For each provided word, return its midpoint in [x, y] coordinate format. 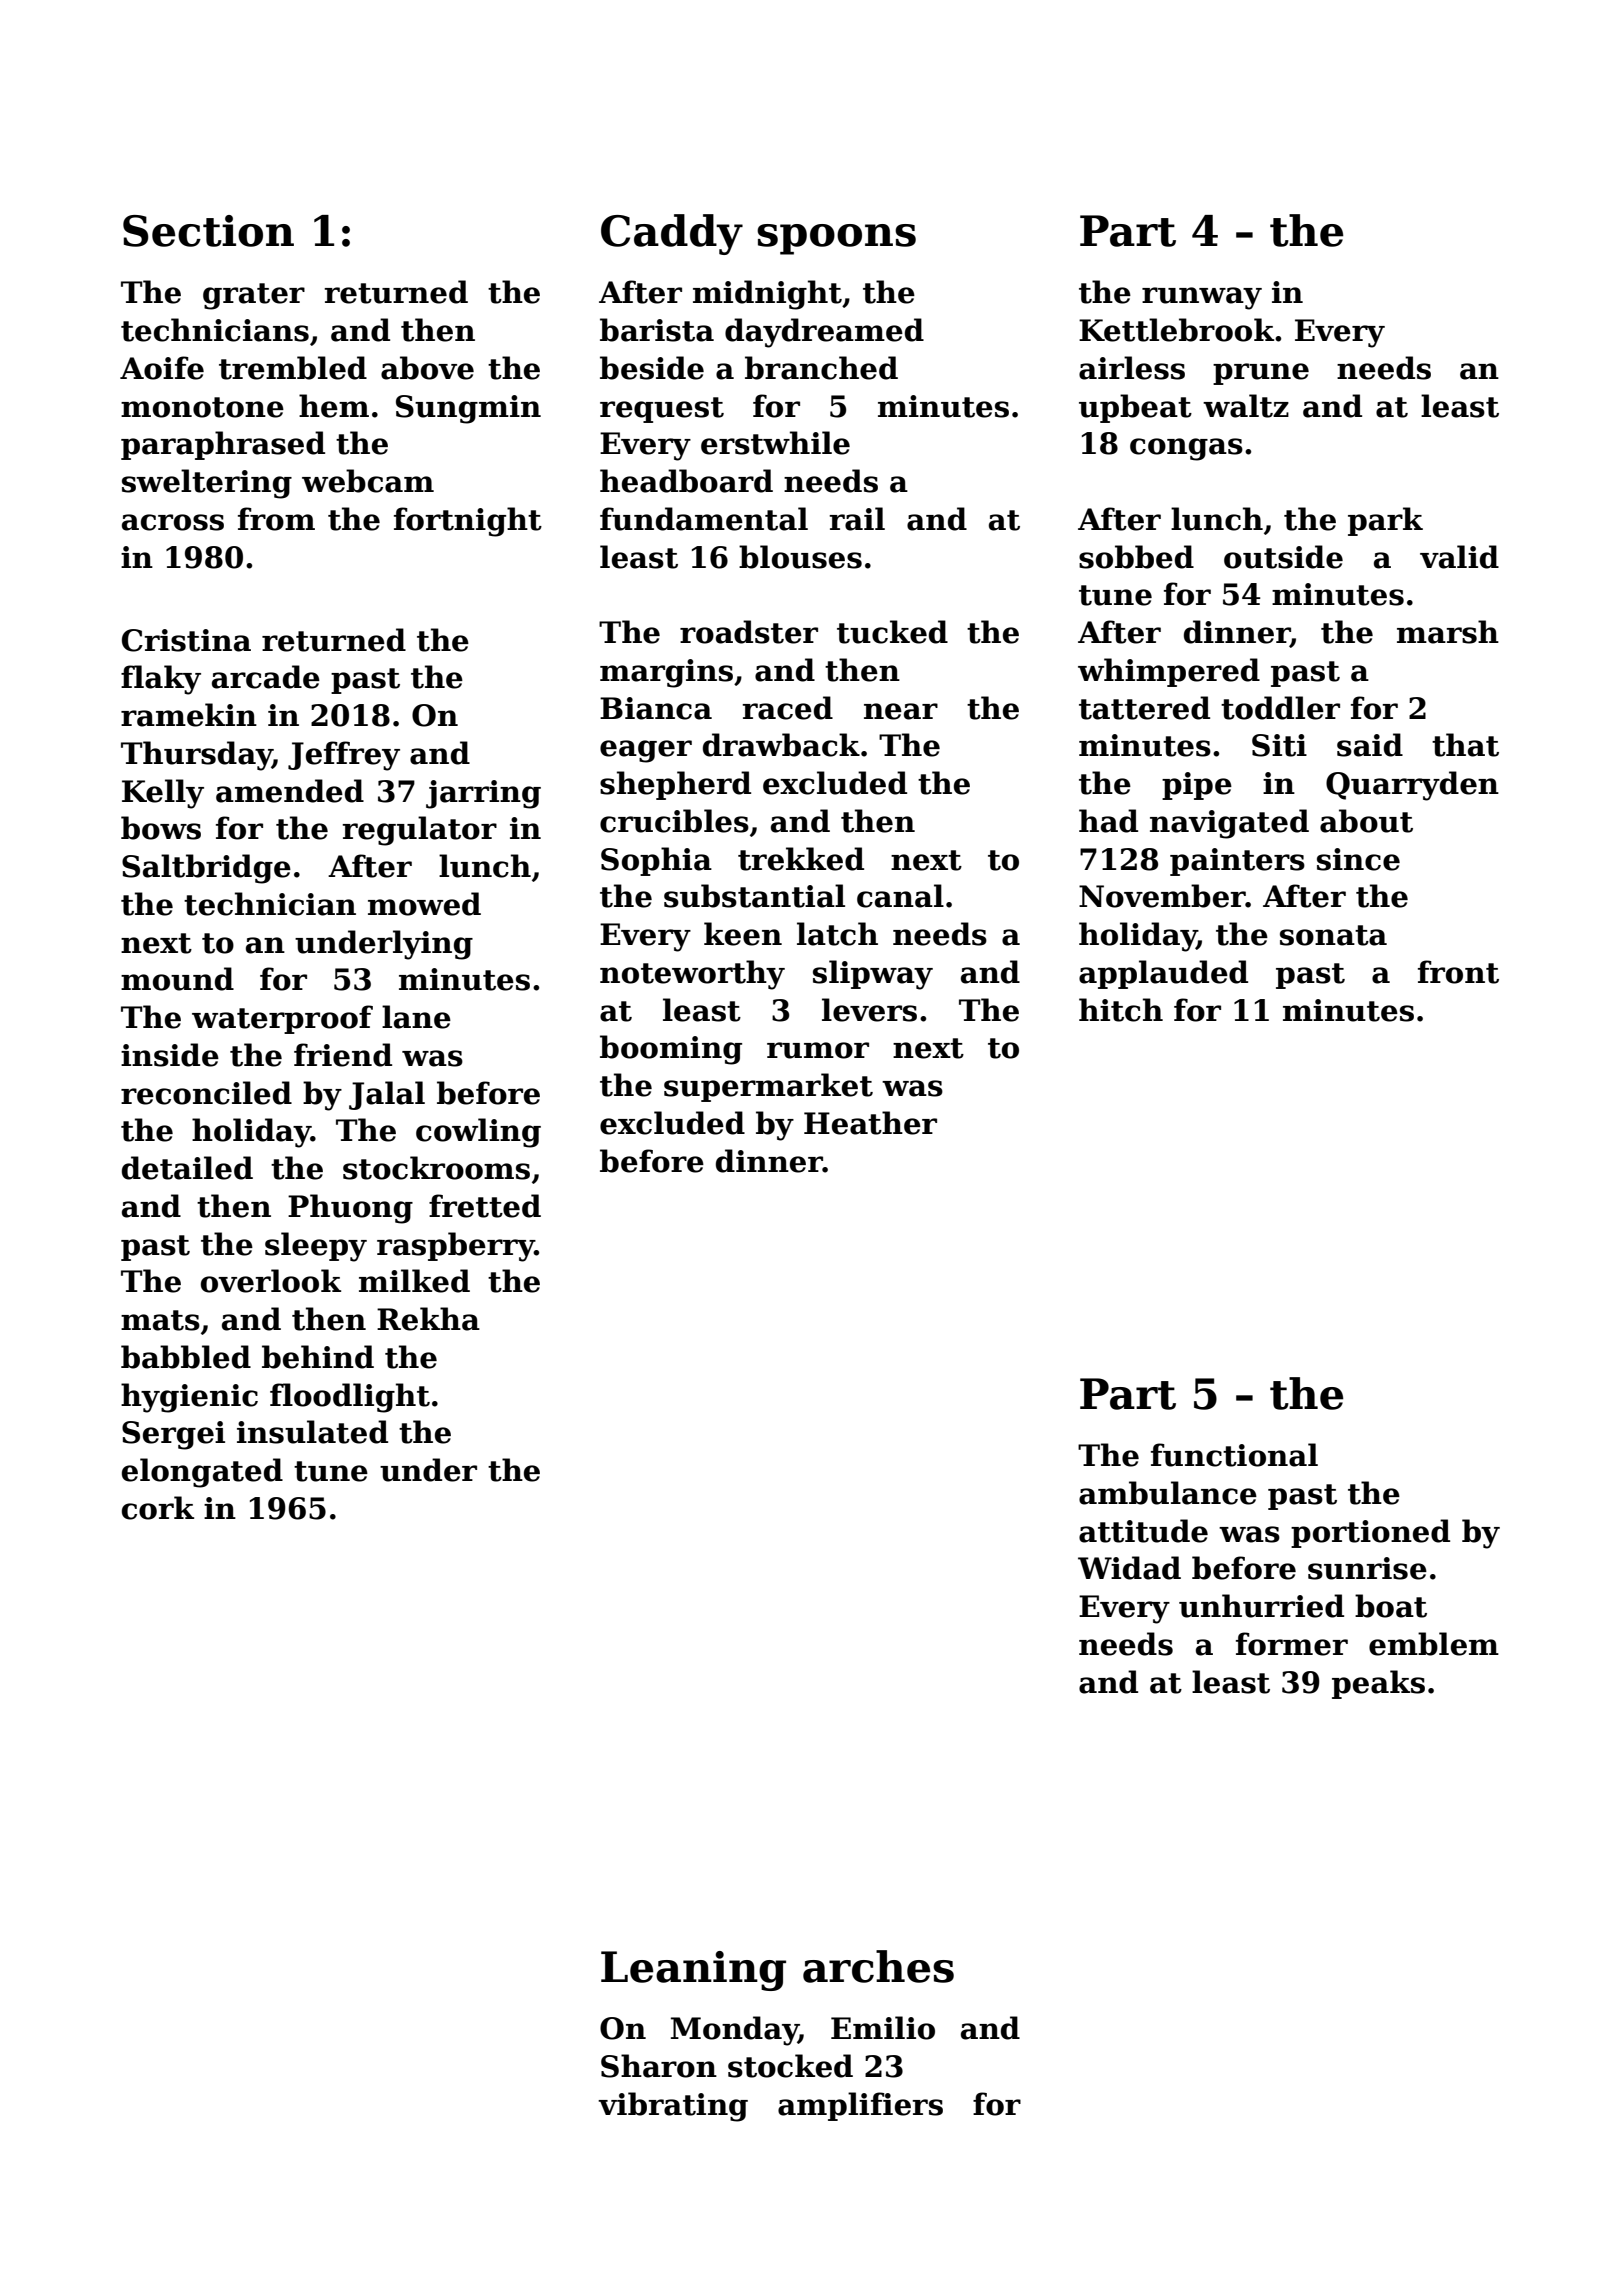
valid [1459, 557]
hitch [1121, 1010]
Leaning [693, 1971]
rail [857, 519]
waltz [1246, 406]
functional [1234, 1455]
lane [416, 1017]
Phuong [350, 1209]
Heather [870, 1123]
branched [821, 368]
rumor [818, 1050]
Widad [1129, 1568]
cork [158, 1508]
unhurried [1261, 1606]
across [173, 522]
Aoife [162, 368]
